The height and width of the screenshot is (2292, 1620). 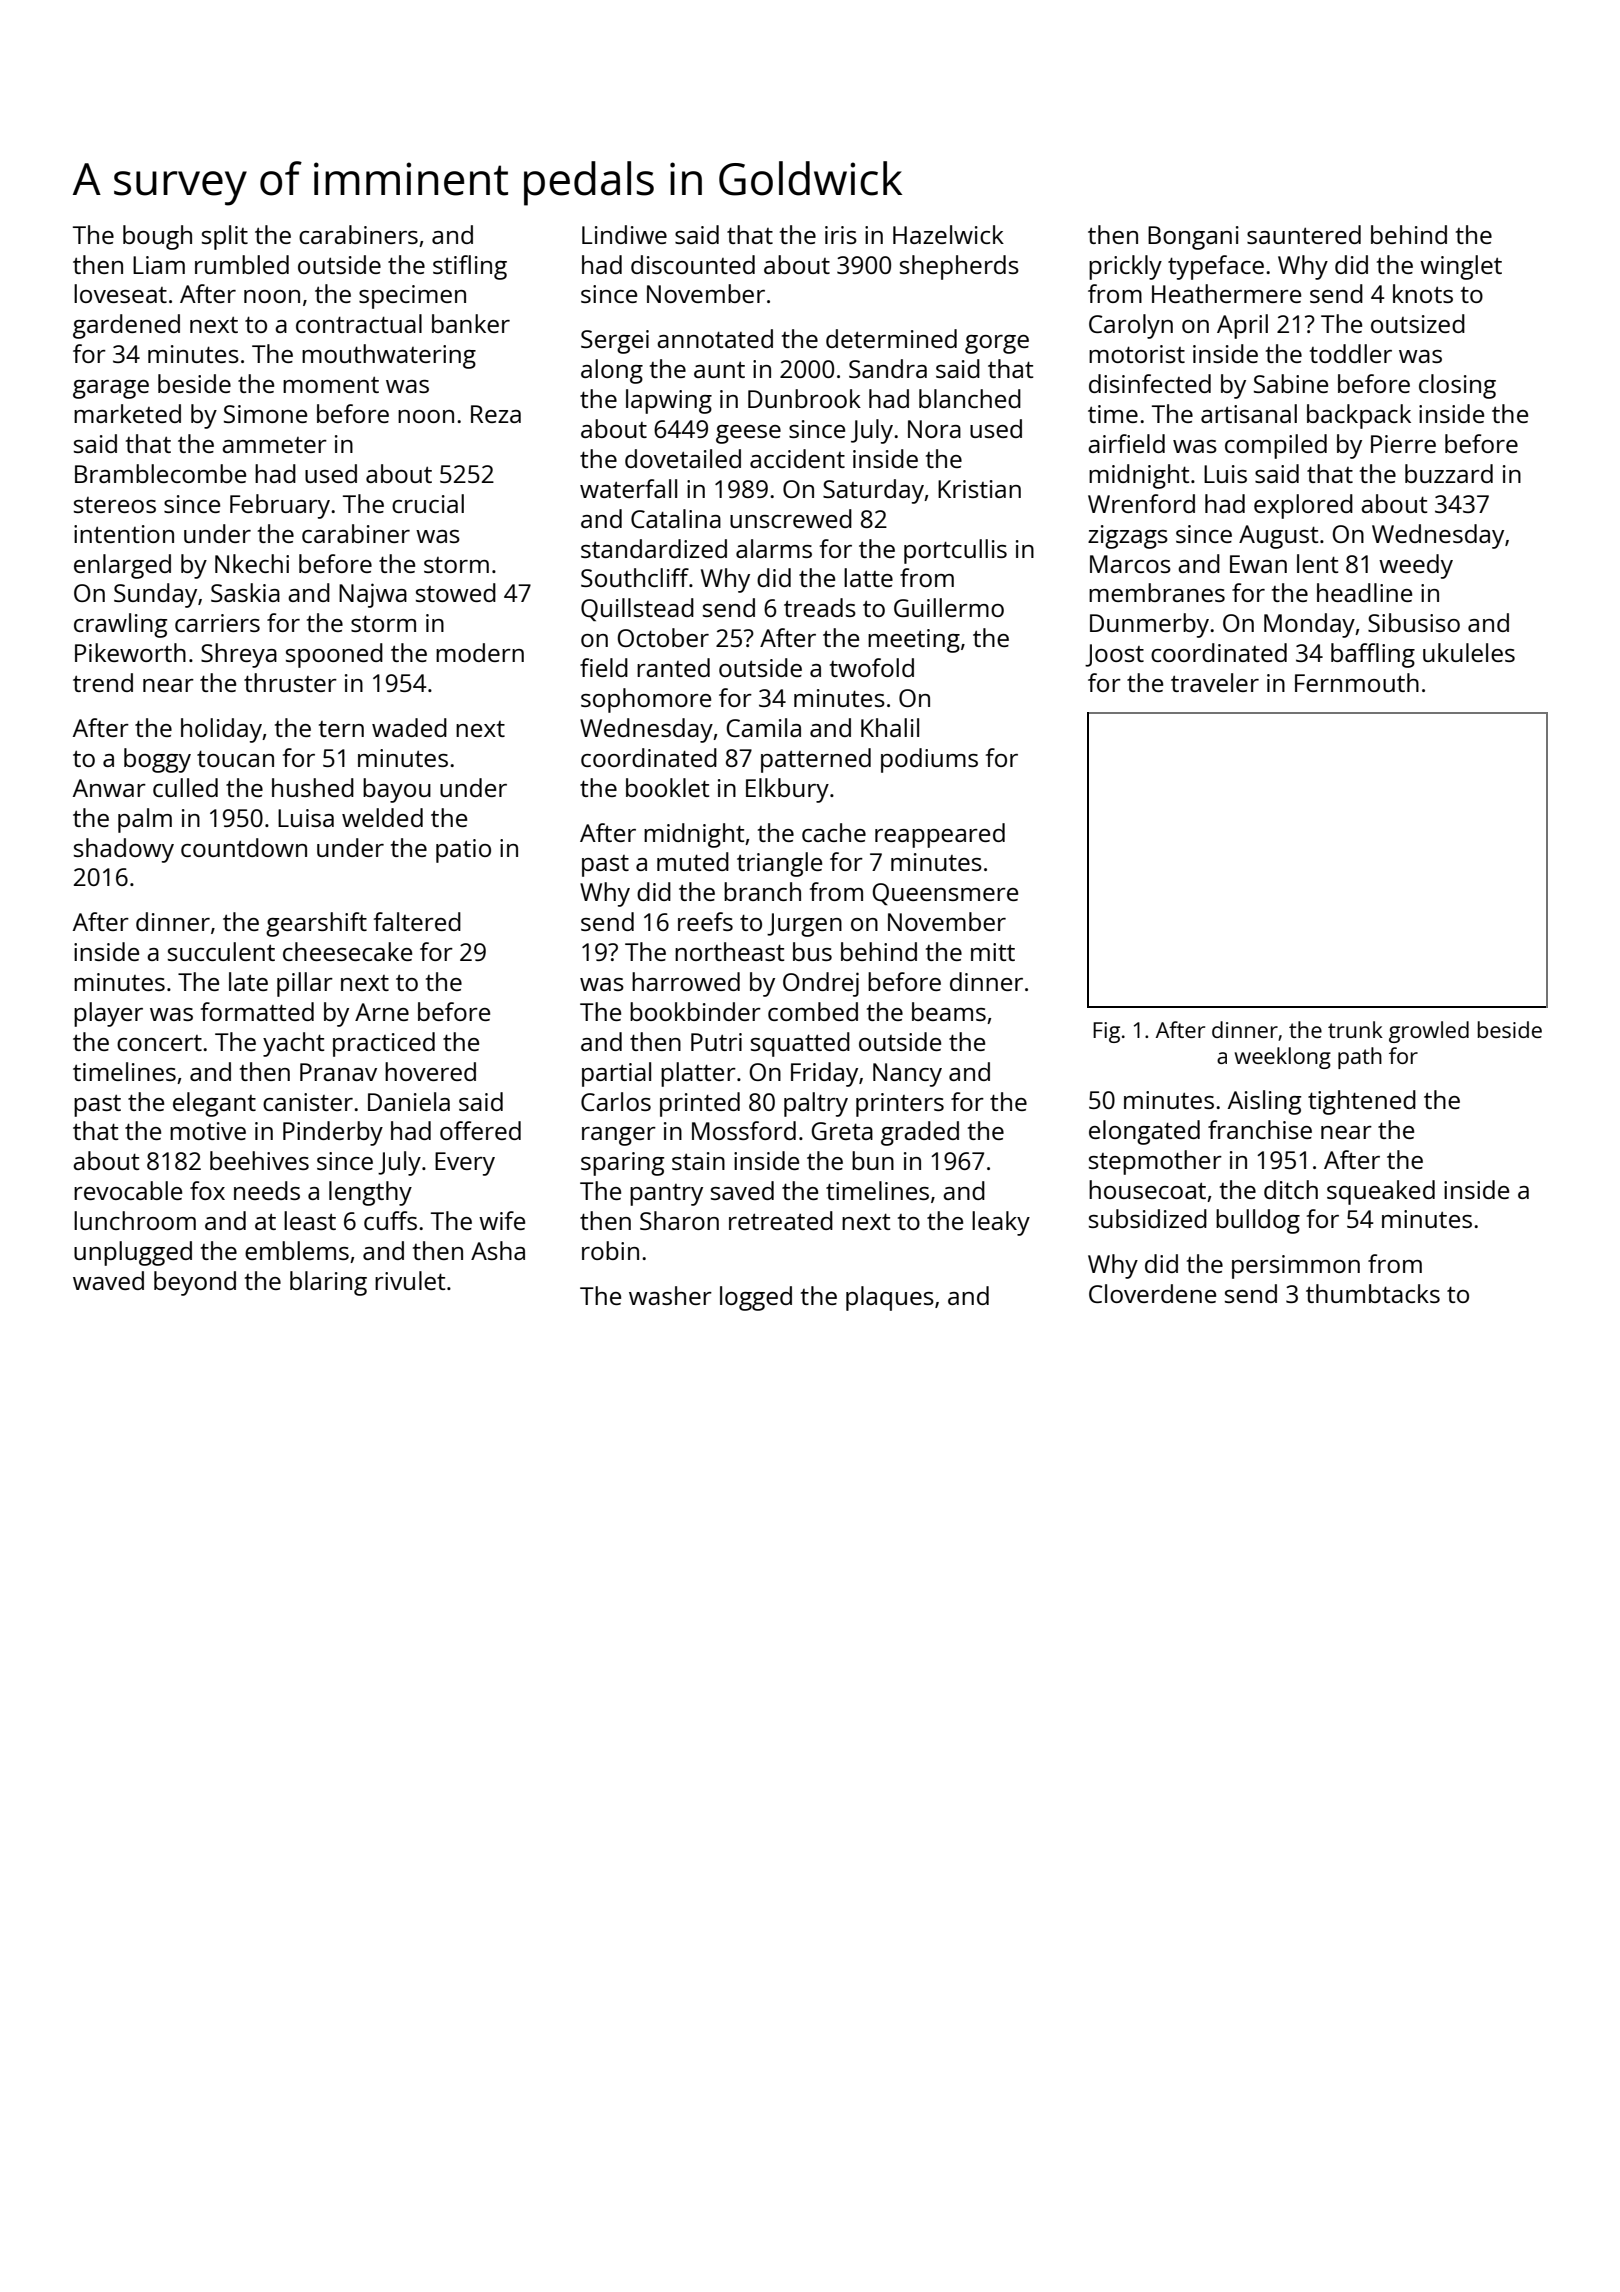 What do you see at coordinates (1355, 1029) in the screenshot?
I see `trunk` at bounding box center [1355, 1029].
